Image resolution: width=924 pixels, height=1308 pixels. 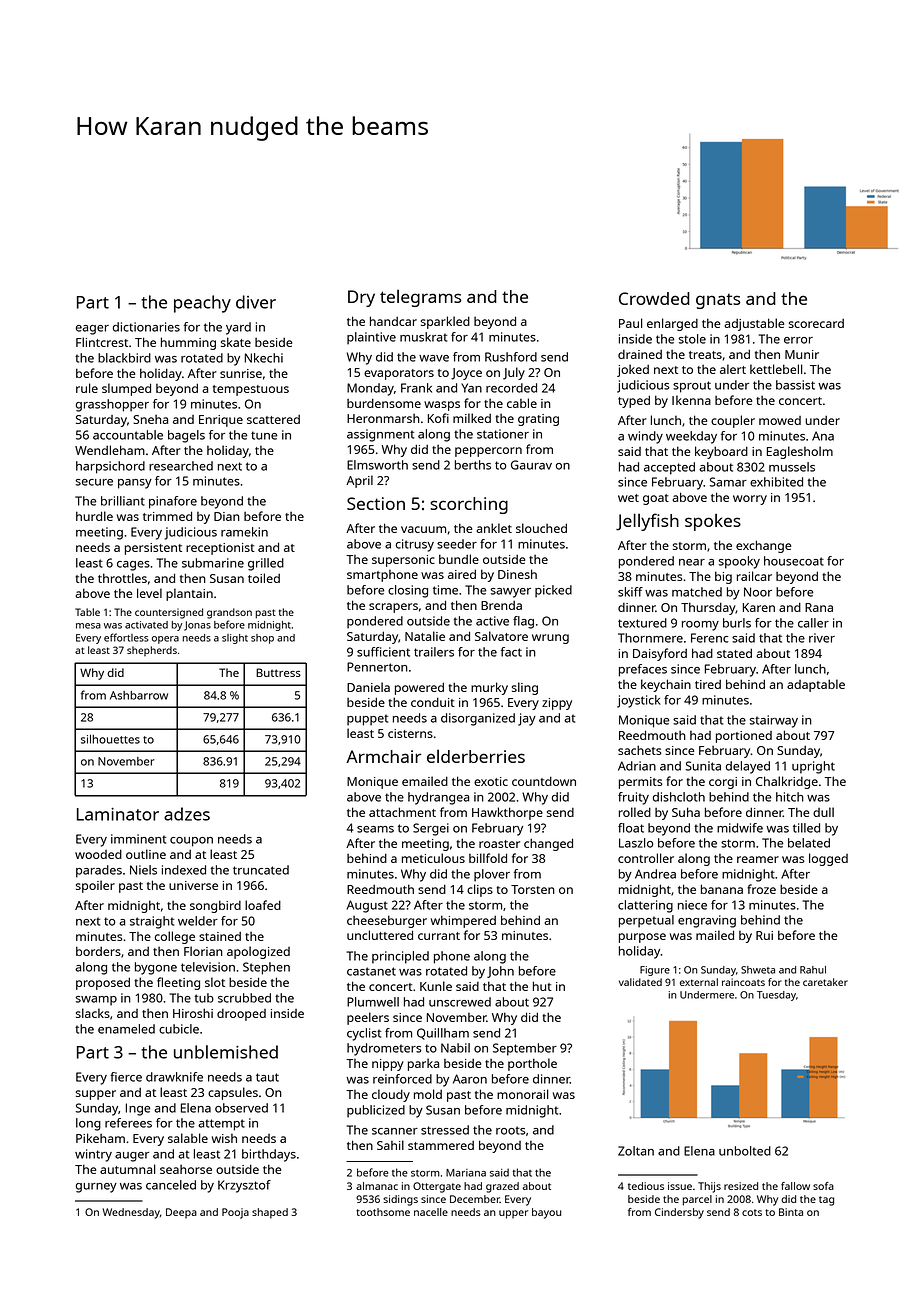 I want to click on currant, so click(x=439, y=936).
